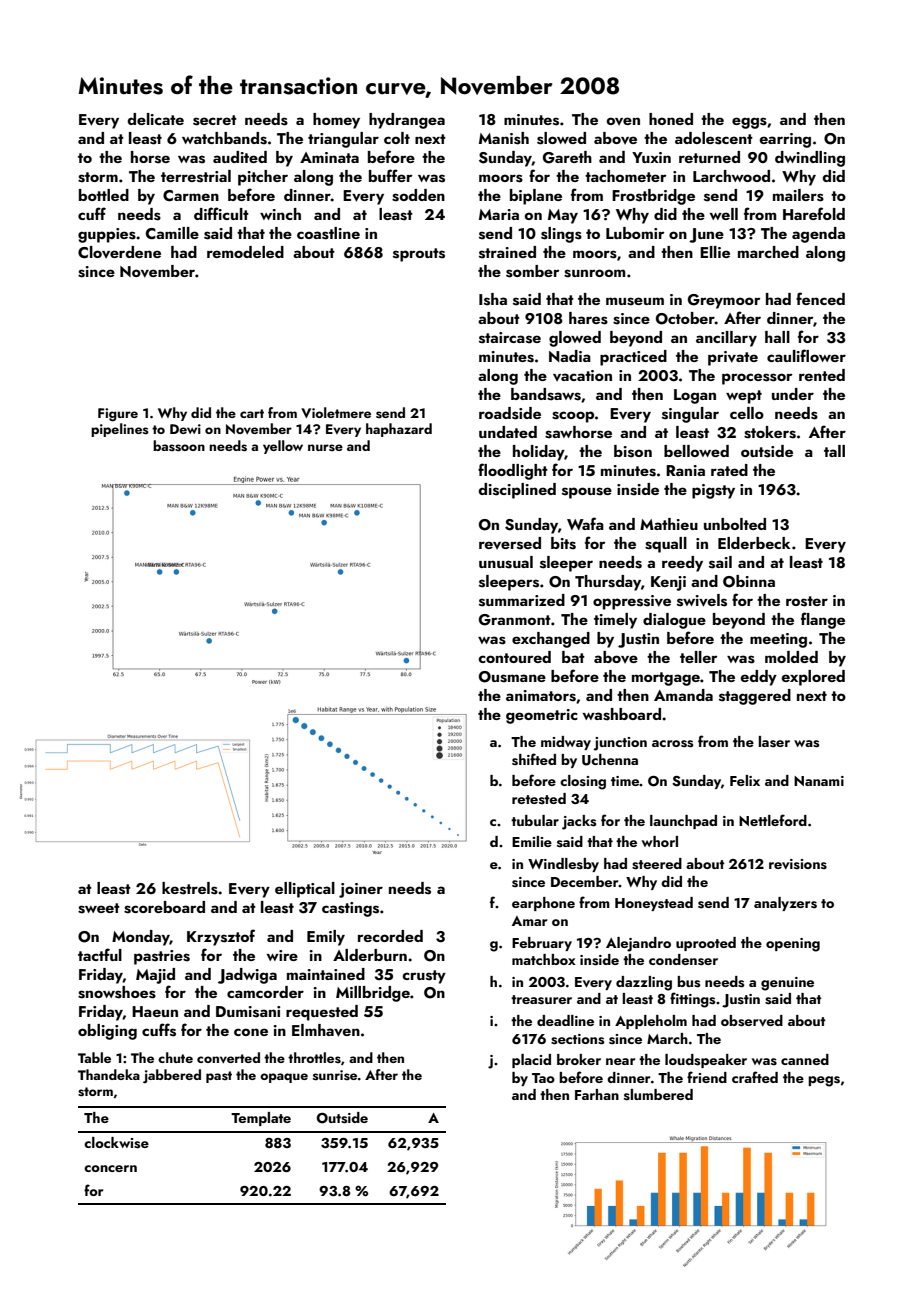 This document has height=1308, width=924. What do you see at coordinates (720, 562) in the document?
I see `sail` at bounding box center [720, 562].
